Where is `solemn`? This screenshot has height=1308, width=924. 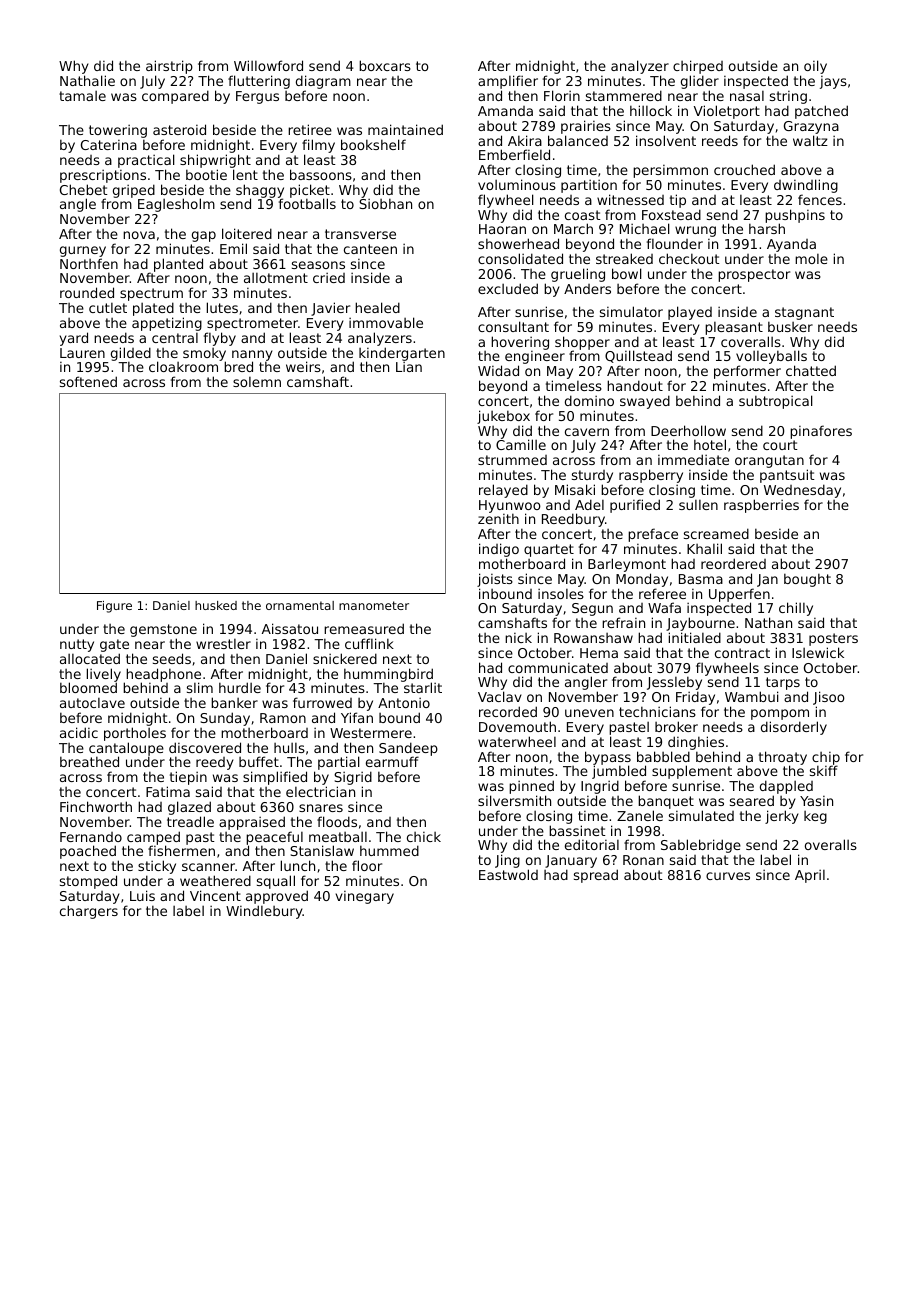 solemn is located at coordinates (257, 382).
